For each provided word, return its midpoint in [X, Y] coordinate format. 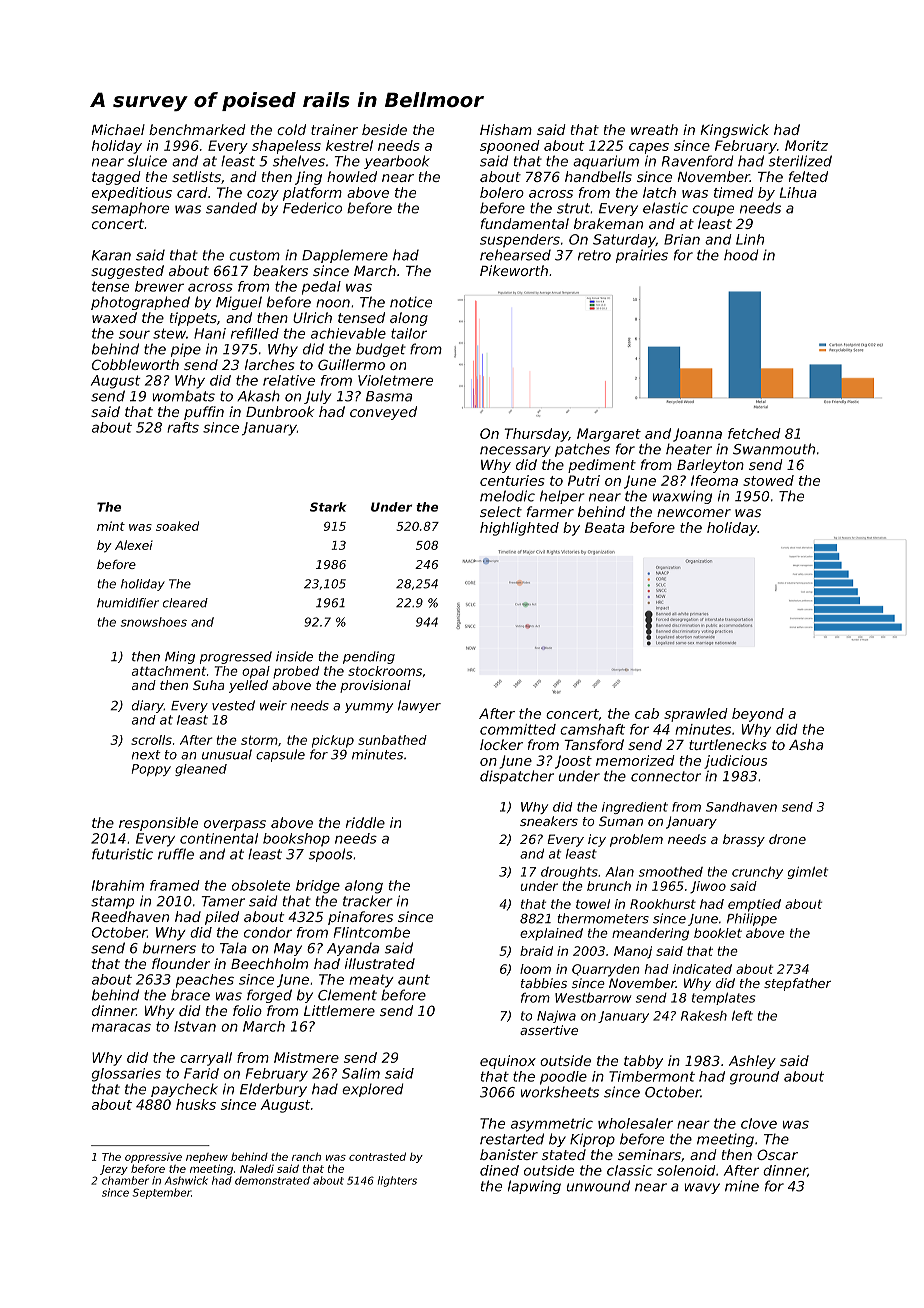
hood [741, 255]
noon [333, 303]
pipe [186, 350]
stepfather [797, 984]
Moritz [806, 145]
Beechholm [269, 963]
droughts [569, 873]
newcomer [694, 513]
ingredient [635, 808]
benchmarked [197, 129]
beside [384, 129]
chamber [125, 1180]
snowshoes [154, 622]
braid [536, 951]
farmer [550, 511]
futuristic [122, 854]
